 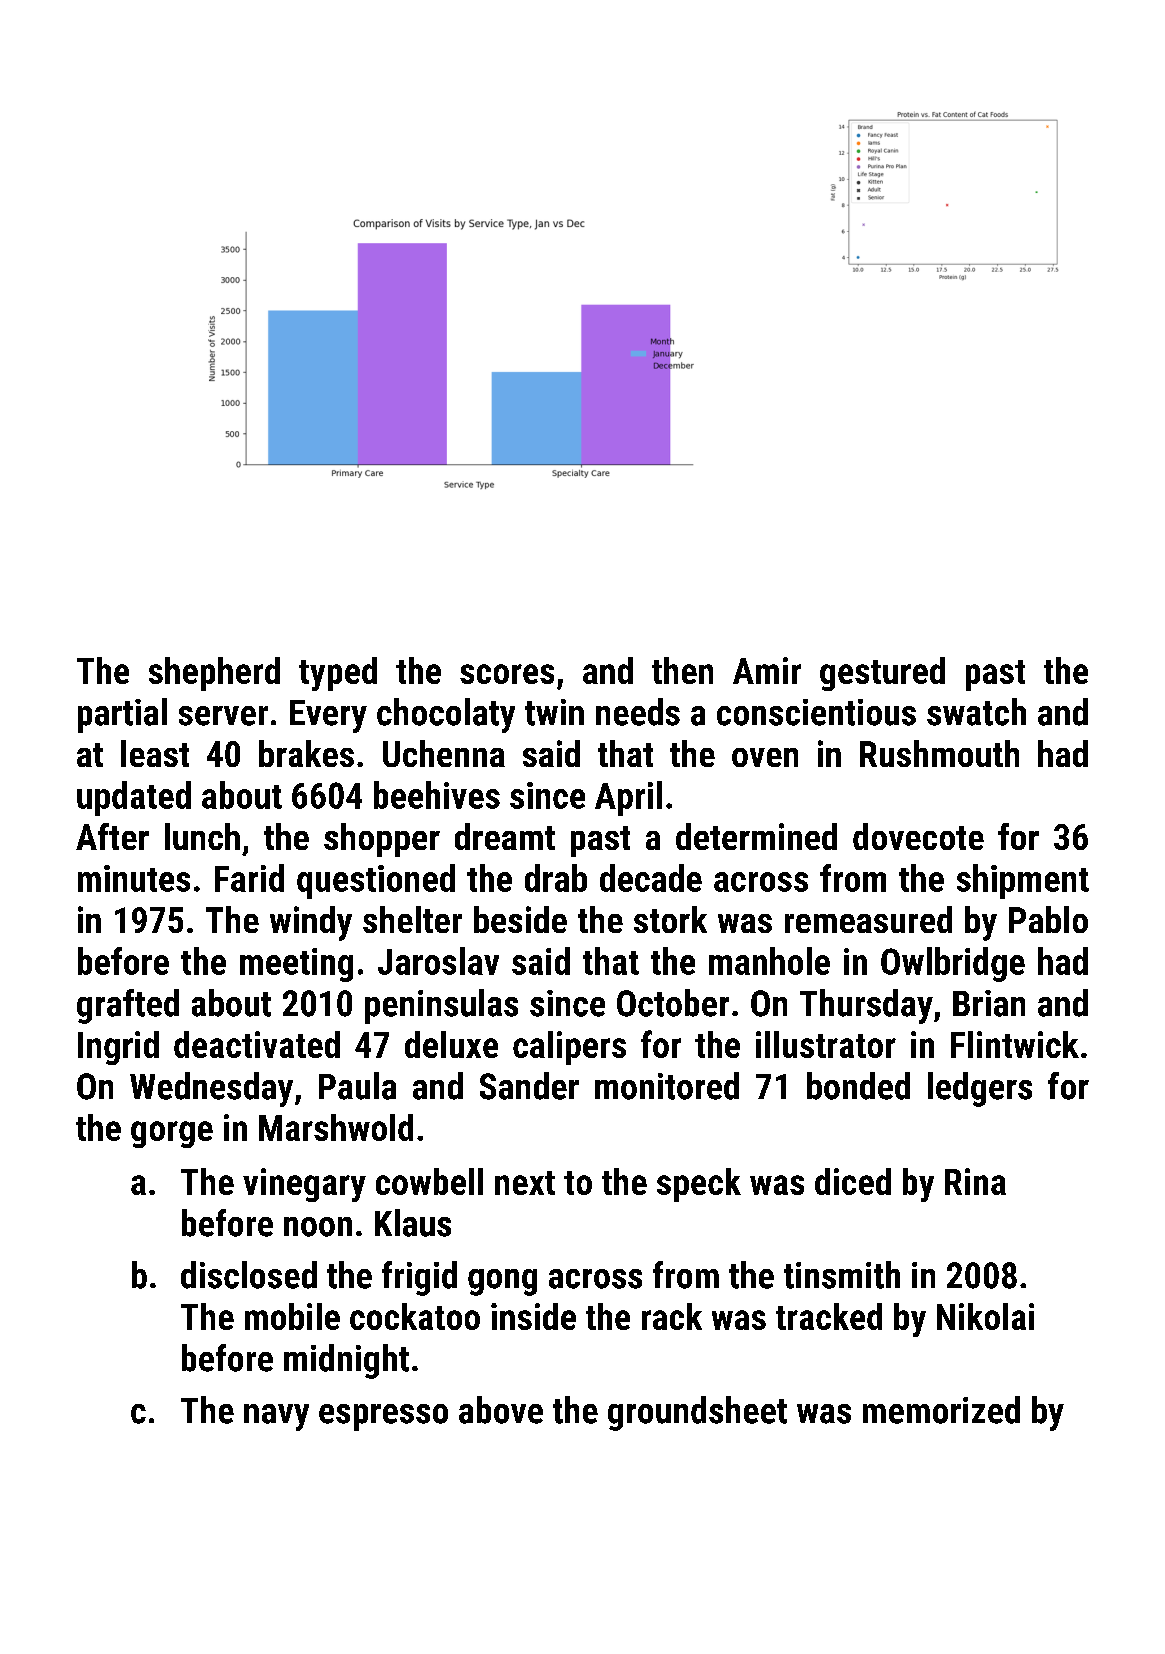 What do you see at coordinates (853, 1181) in the image?
I see `diced` at bounding box center [853, 1181].
